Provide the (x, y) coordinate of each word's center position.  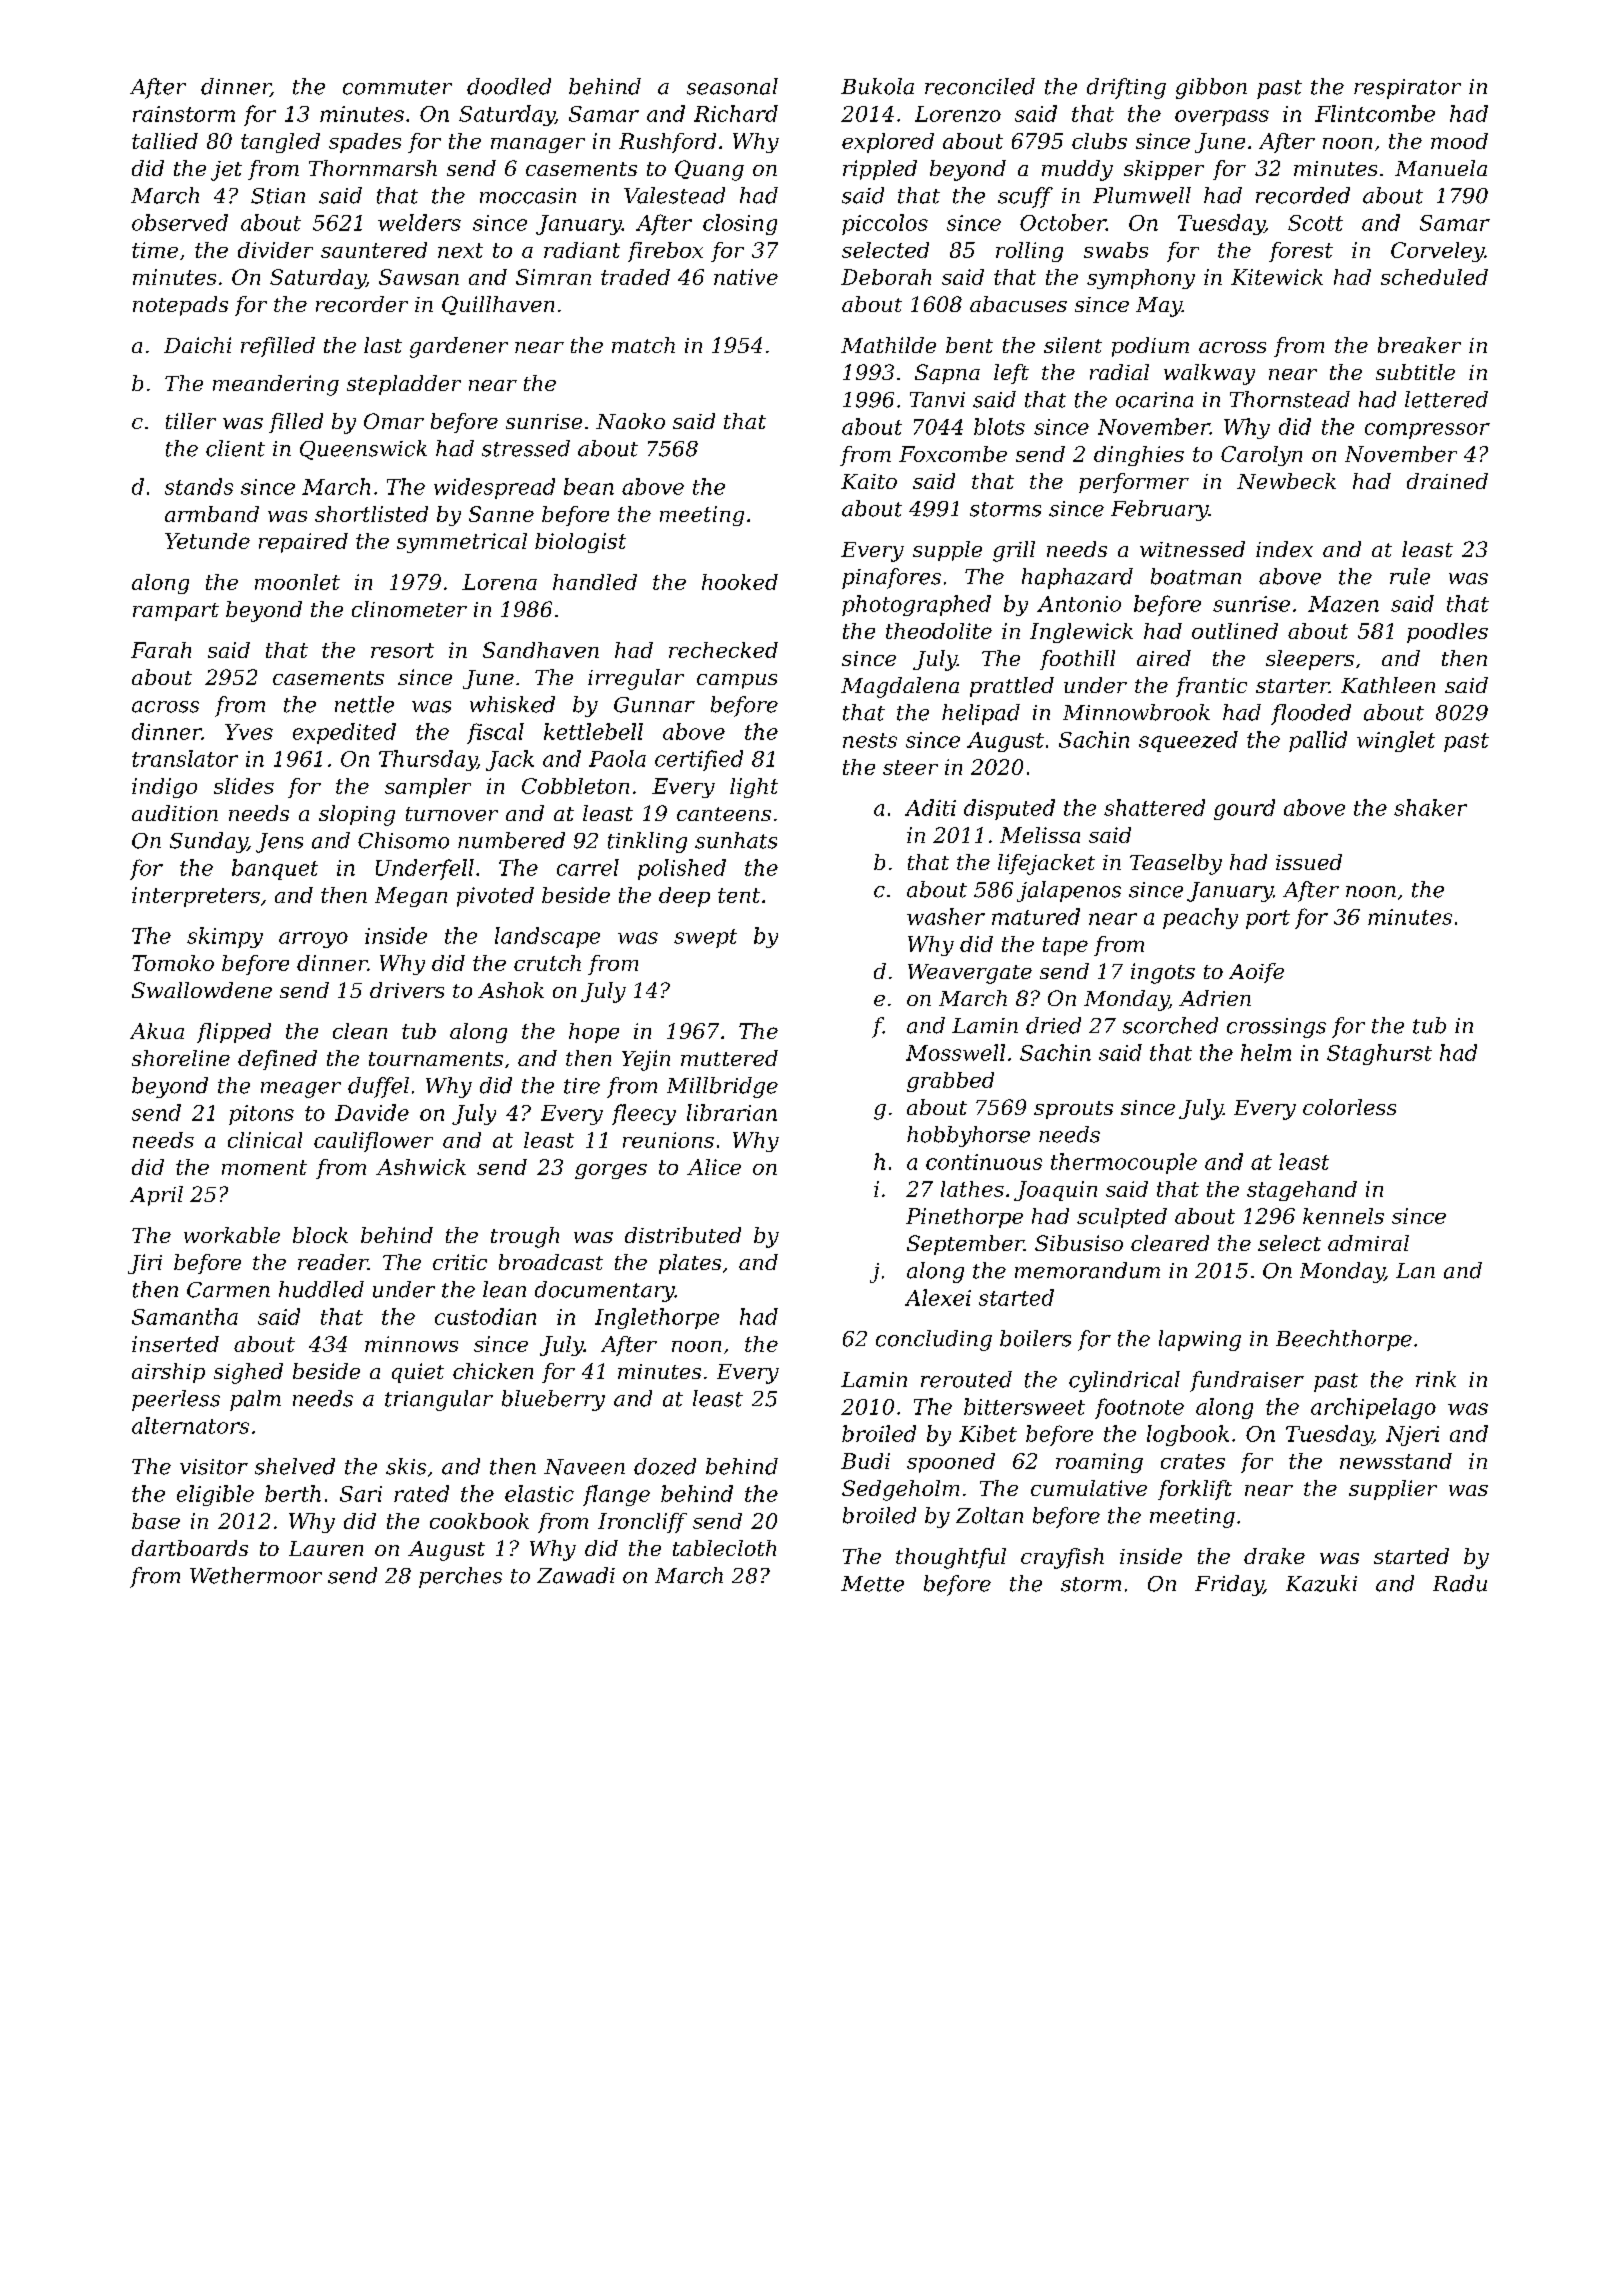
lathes (972, 1189)
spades (365, 143)
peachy (1200, 918)
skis (406, 1466)
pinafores (891, 578)
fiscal (495, 733)
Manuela (1441, 168)
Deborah (886, 277)
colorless (1349, 1107)
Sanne (501, 514)
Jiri (145, 1264)
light (754, 788)
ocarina (1154, 400)
